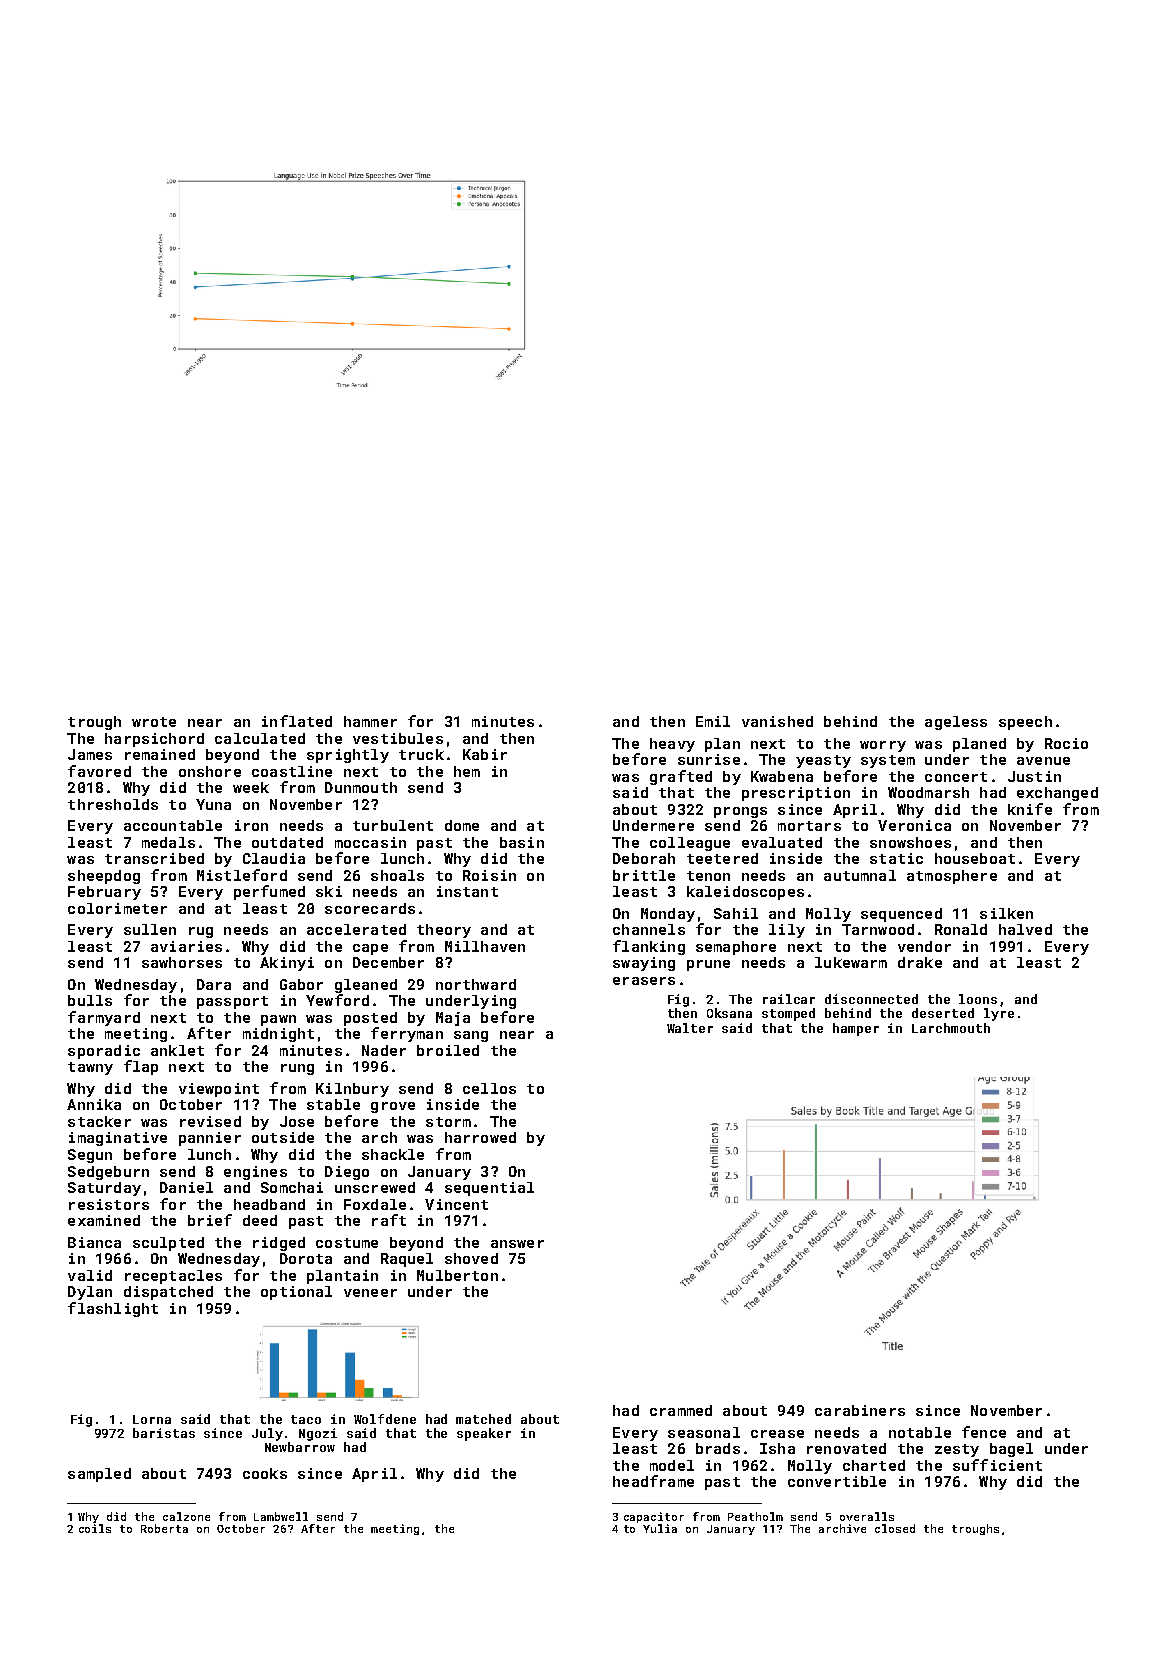  What do you see at coordinates (370, 721) in the screenshot?
I see `hammer` at bounding box center [370, 721].
